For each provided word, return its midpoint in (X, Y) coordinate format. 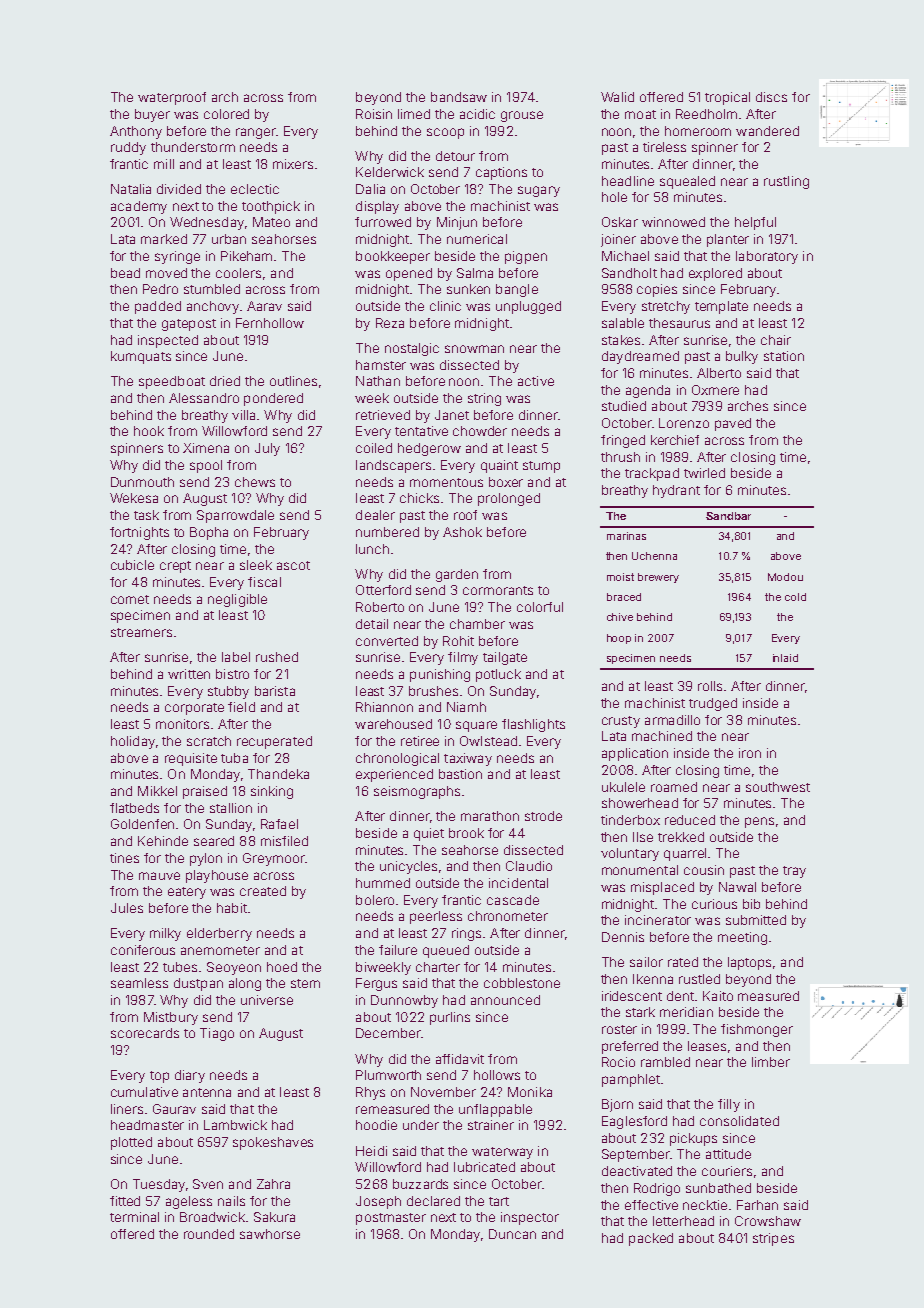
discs (771, 97)
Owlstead (488, 741)
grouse (522, 116)
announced (505, 1000)
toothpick (271, 207)
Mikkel (157, 791)
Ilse (643, 837)
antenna (207, 1092)
